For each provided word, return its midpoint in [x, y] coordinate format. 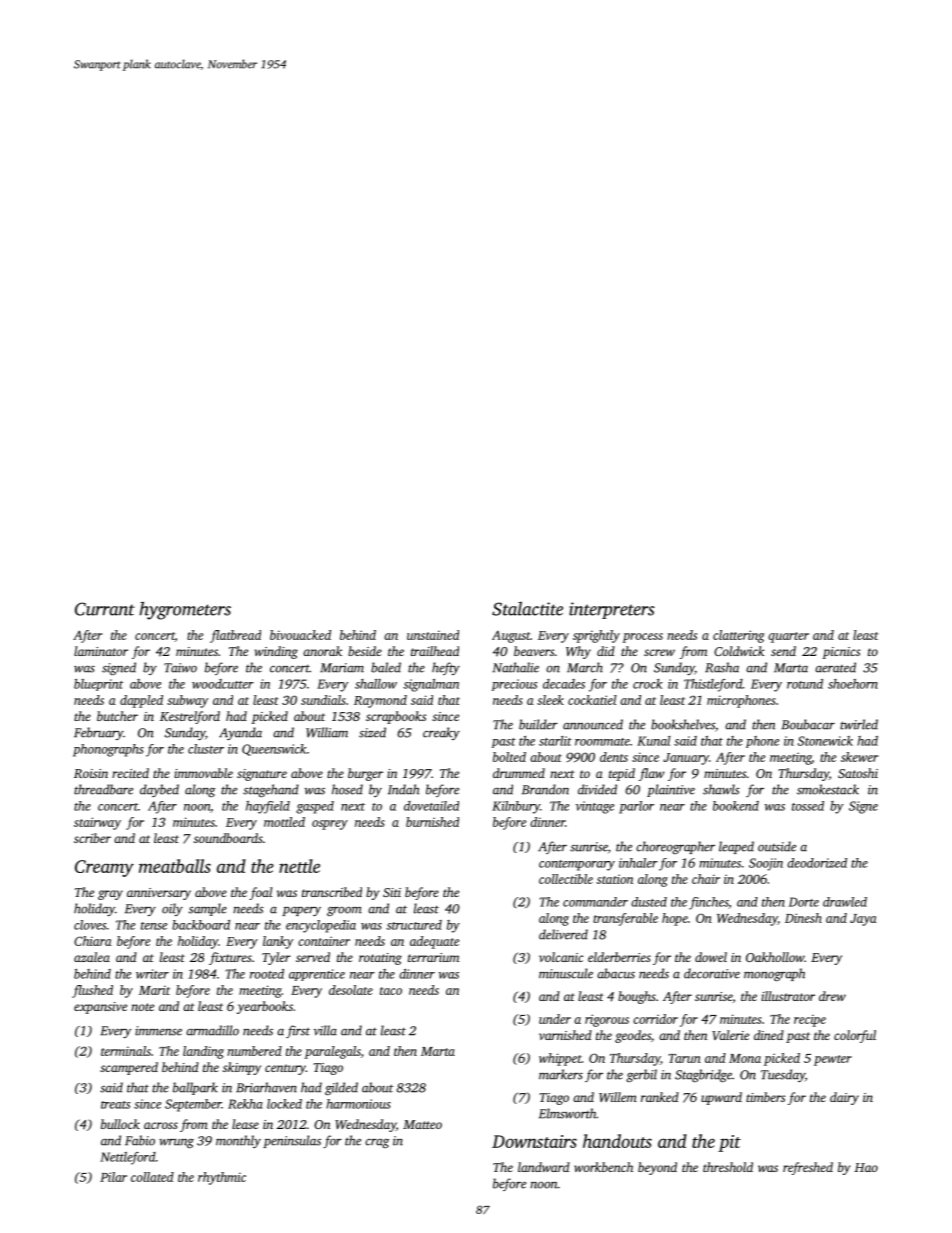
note [142, 1007]
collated [152, 1177]
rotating [380, 959]
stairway [97, 823]
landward [544, 1167]
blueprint [98, 685]
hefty [446, 668]
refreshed [808, 1168]
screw [659, 652]
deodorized [817, 863]
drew [832, 996]
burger [365, 774]
